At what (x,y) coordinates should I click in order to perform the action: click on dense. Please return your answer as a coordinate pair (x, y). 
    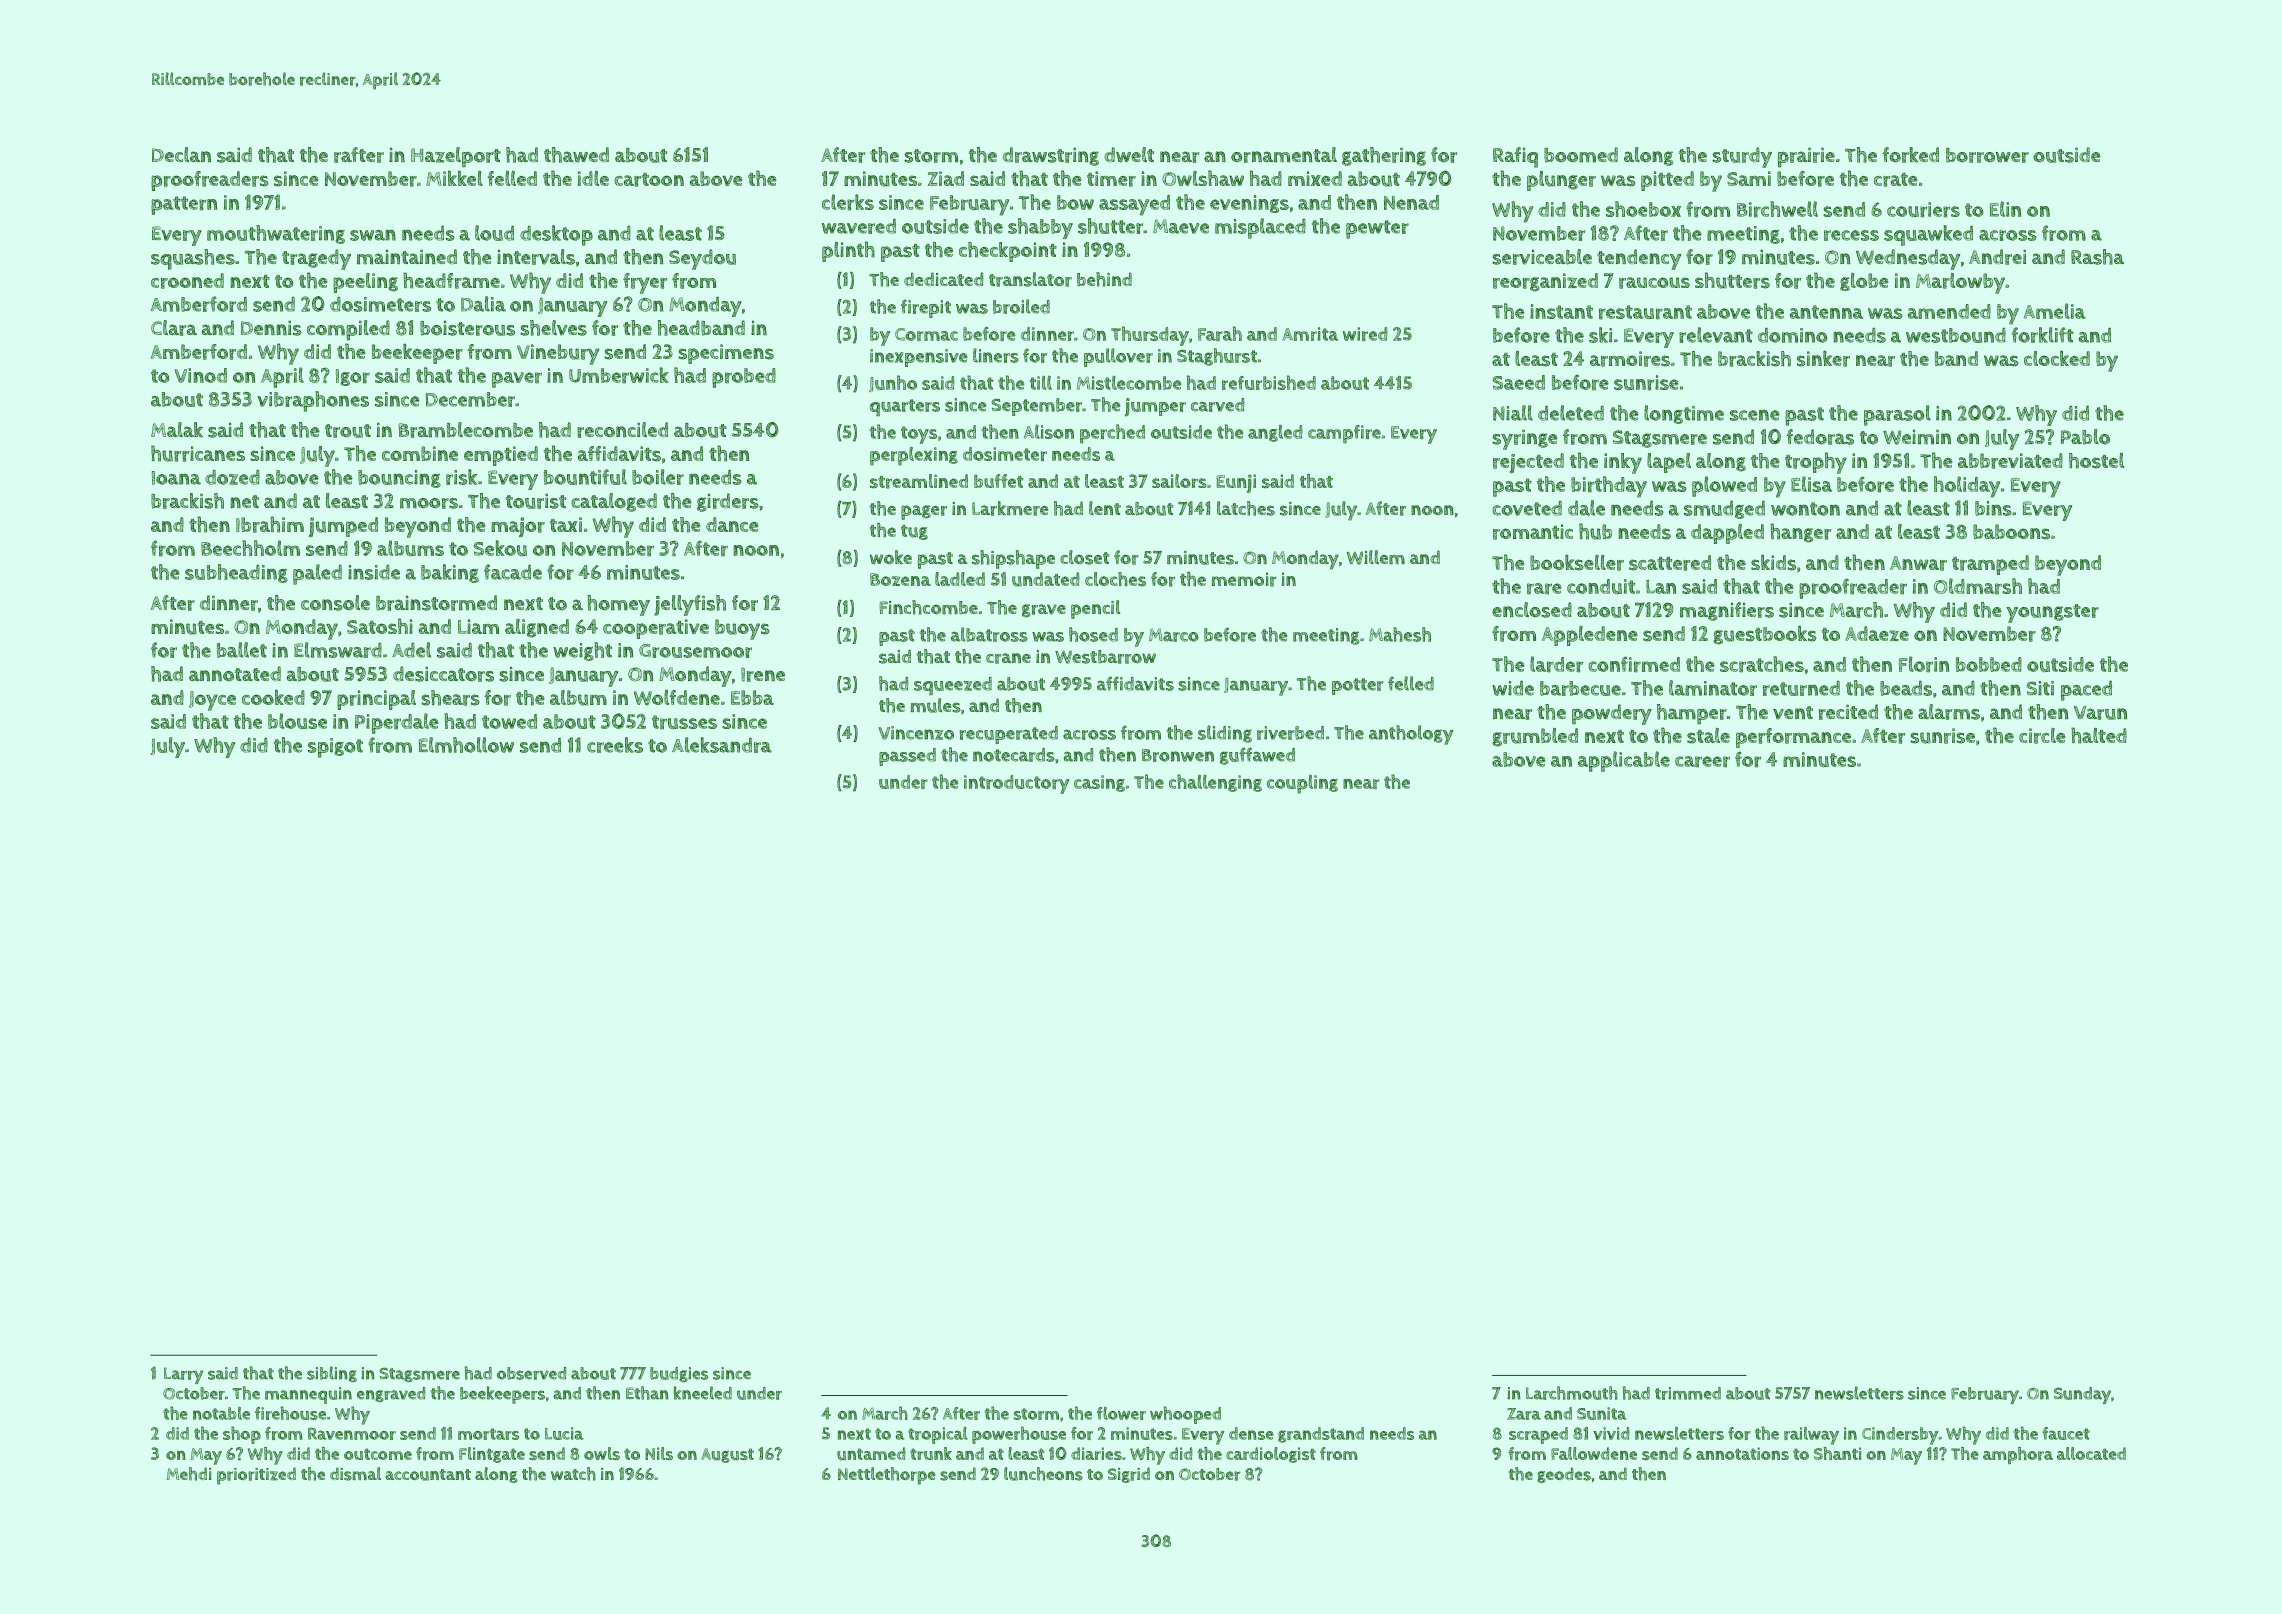
    Looking at the image, I should click on (1251, 1433).
